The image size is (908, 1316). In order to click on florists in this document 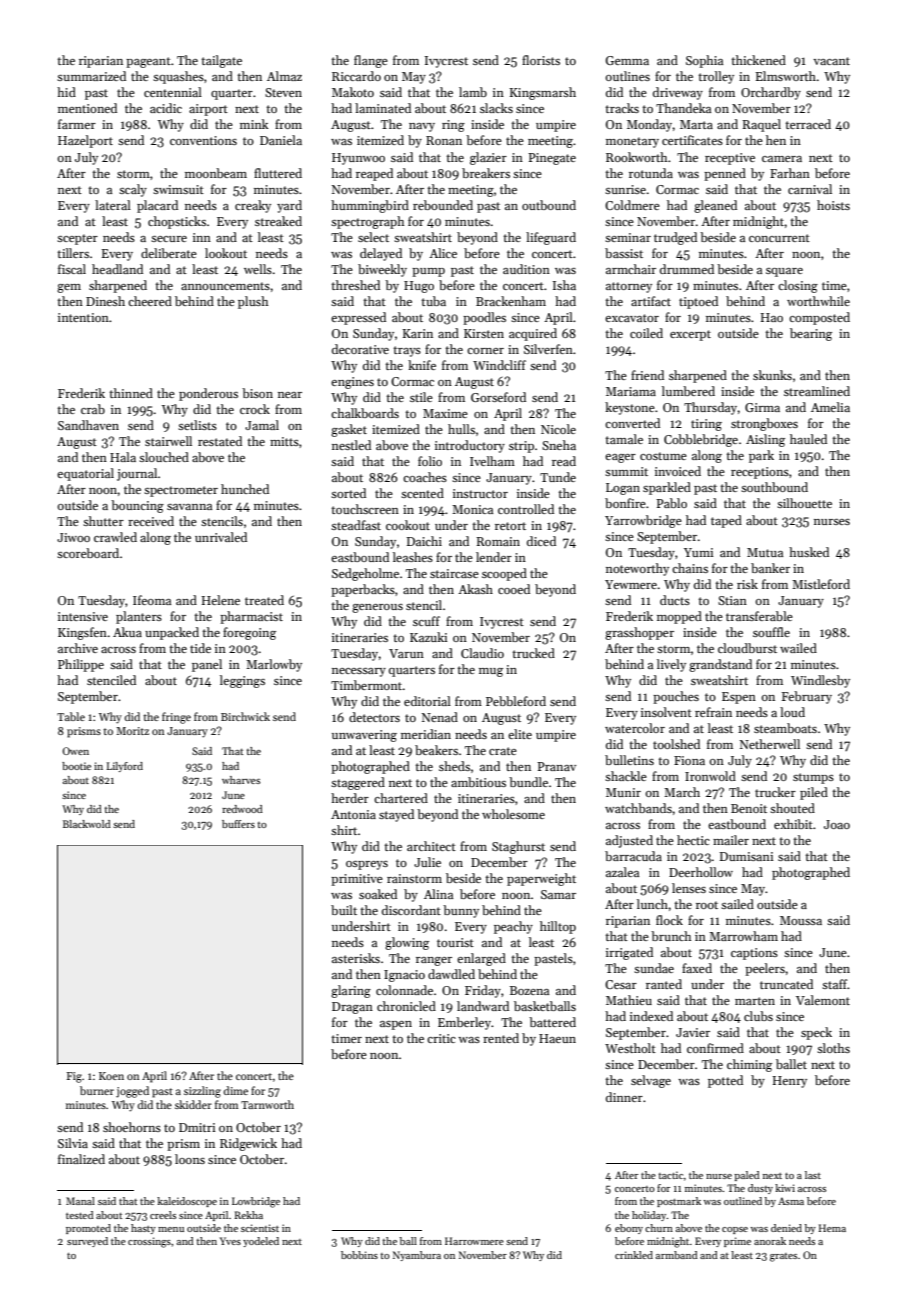, I will do `click(541, 60)`.
